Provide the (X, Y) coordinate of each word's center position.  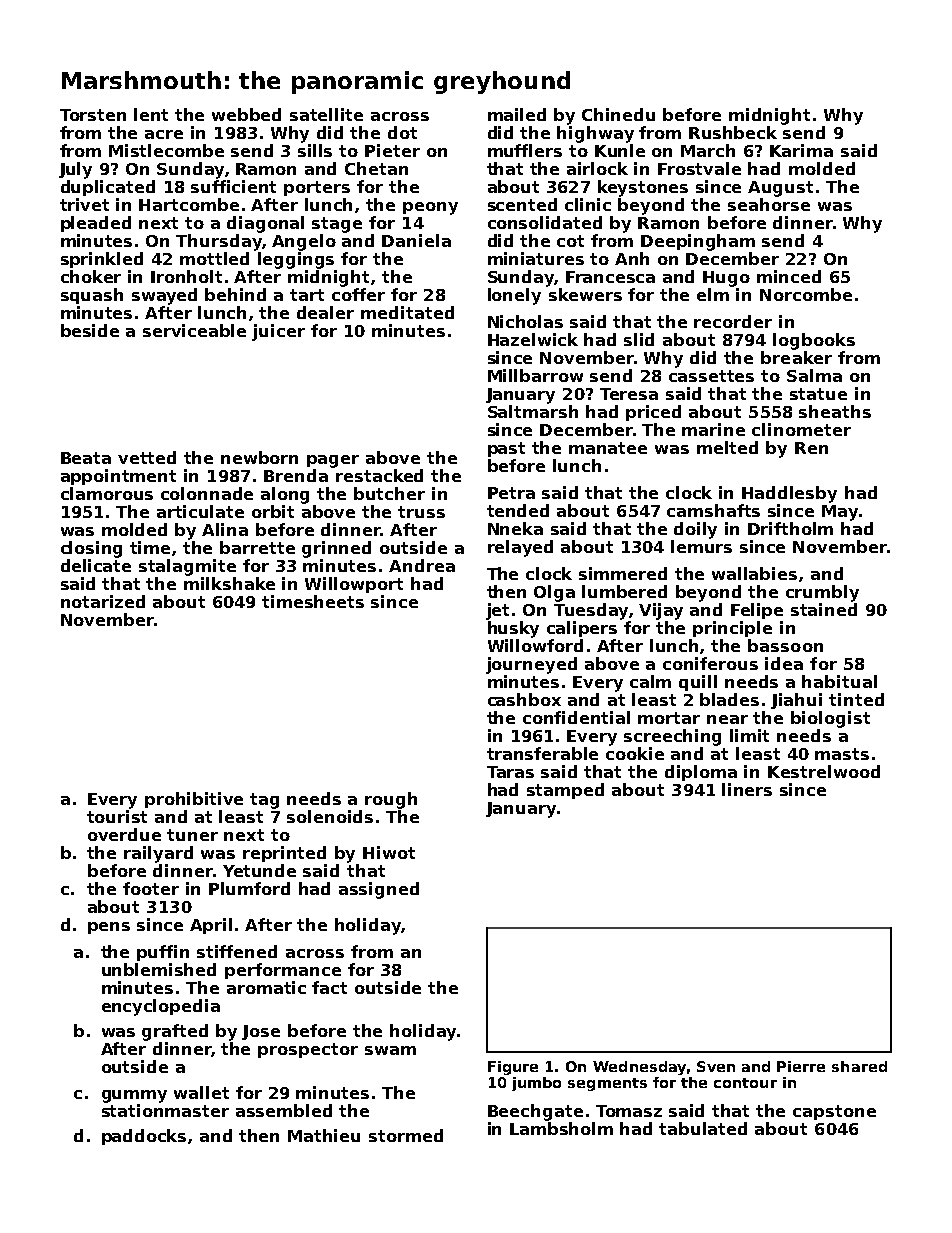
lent (151, 114)
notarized (103, 601)
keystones (643, 188)
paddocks (144, 1137)
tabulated (703, 1128)
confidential (576, 717)
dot (402, 132)
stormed (406, 1135)
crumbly (822, 593)
